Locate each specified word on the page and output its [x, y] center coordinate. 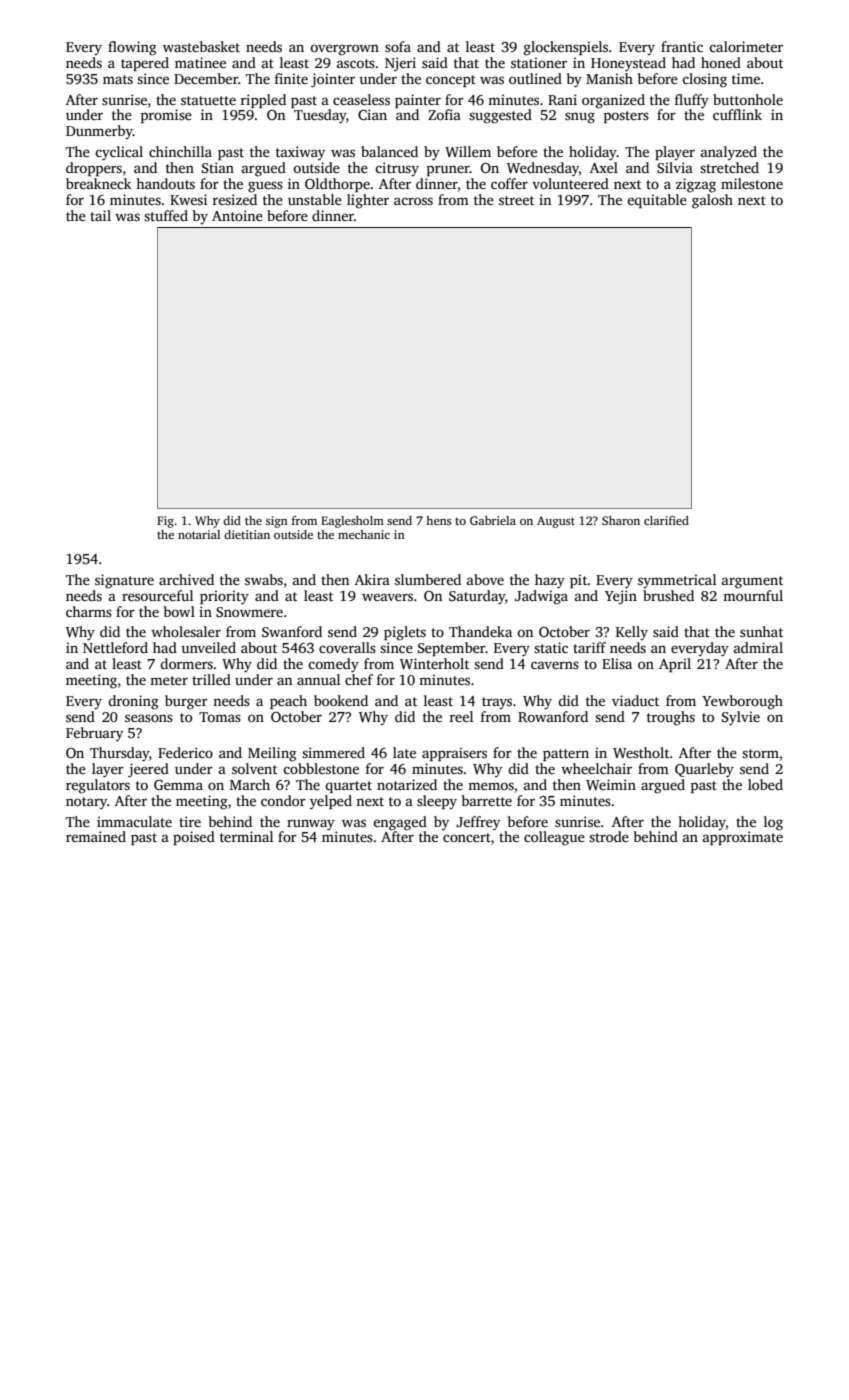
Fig [165, 522]
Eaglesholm [352, 522]
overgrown [344, 50]
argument [752, 582]
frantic [682, 46]
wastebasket [201, 46]
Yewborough [742, 702]
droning [133, 702]
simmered [333, 752]
